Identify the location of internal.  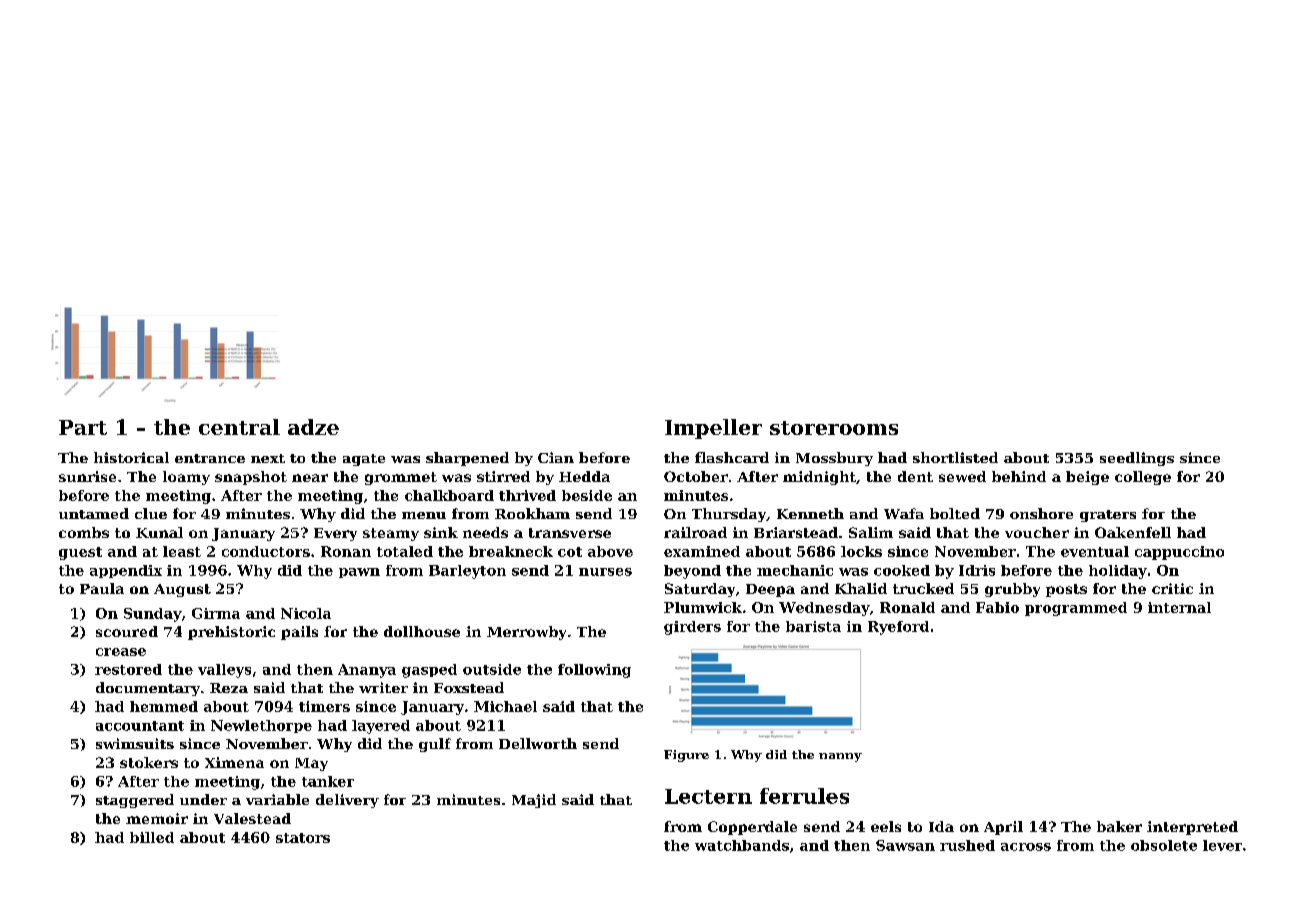
(1179, 607).
